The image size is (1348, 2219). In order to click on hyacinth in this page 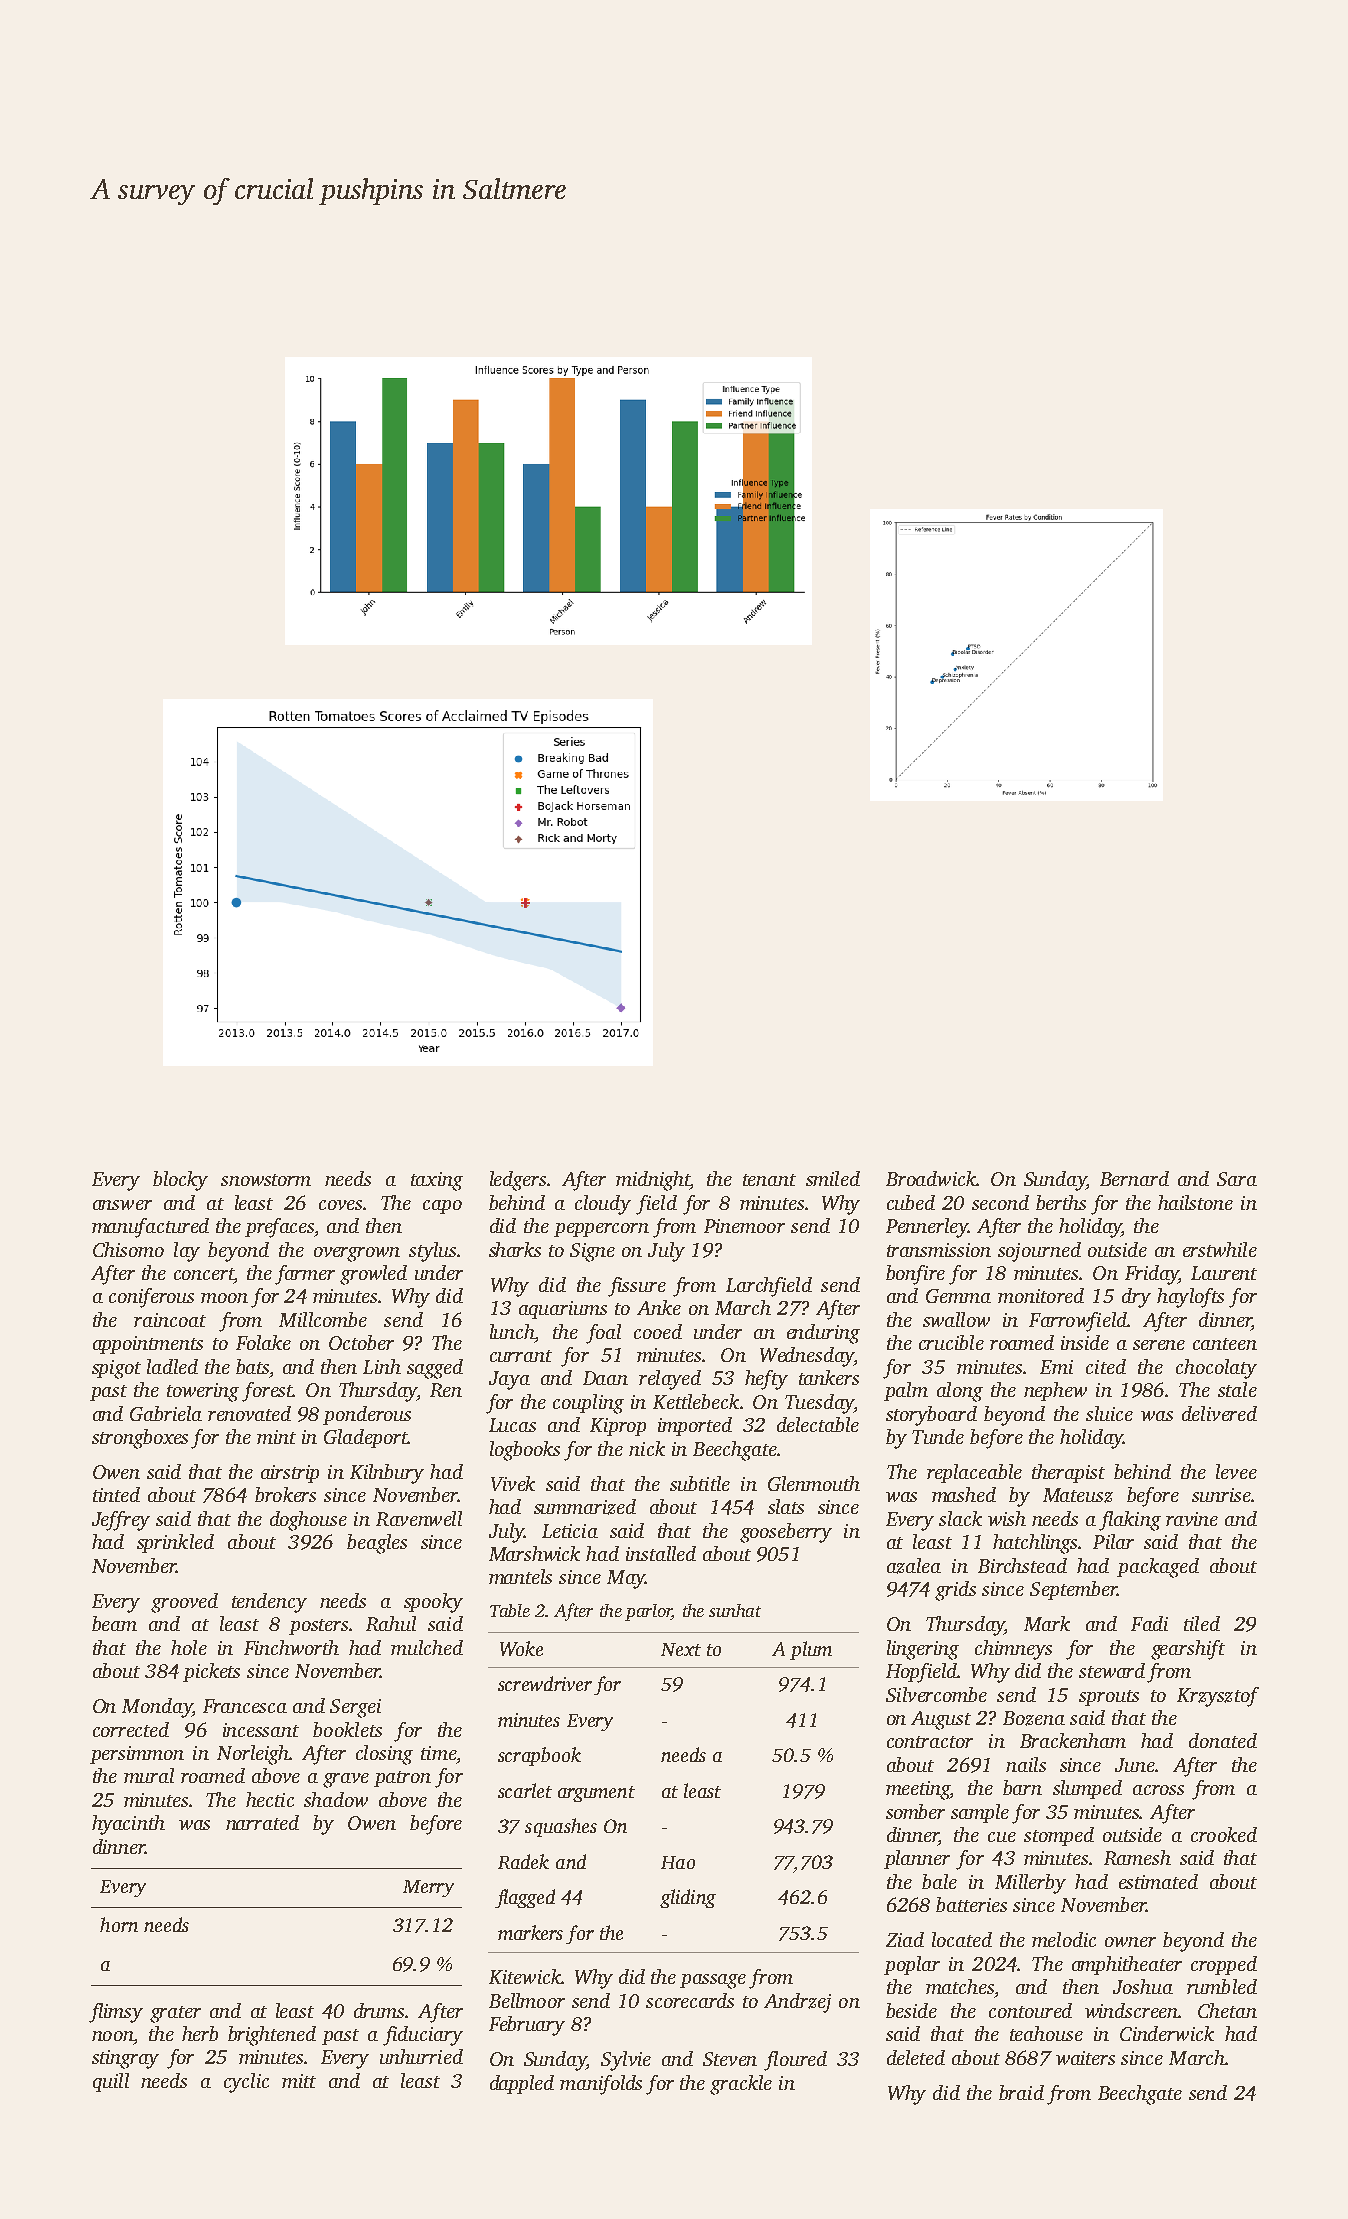, I will do `click(128, 1825)`.
